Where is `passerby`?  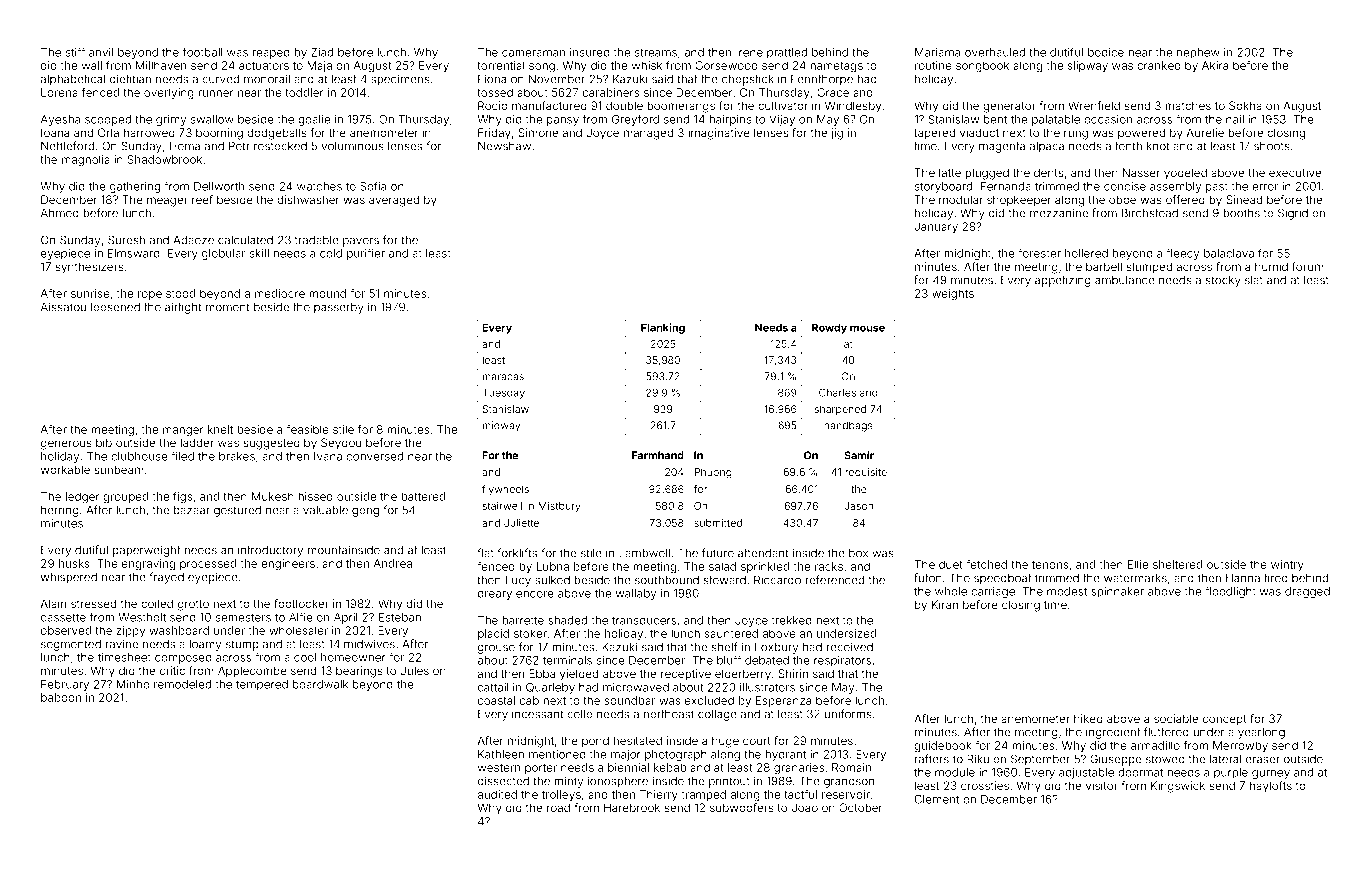
passerby is located at coordinates (339, 308).
